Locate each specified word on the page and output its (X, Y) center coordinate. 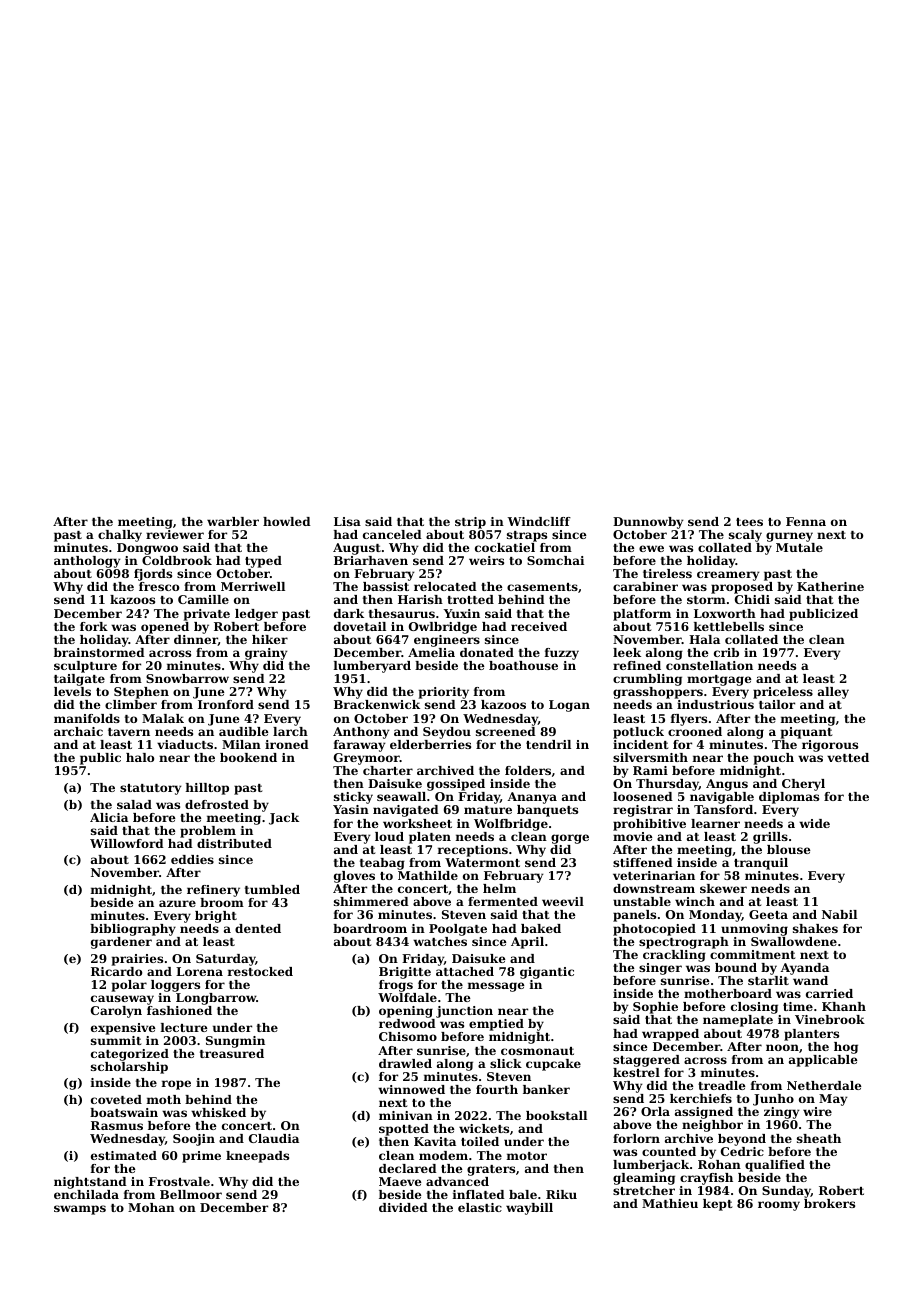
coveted (116, 1099)
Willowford (127, 843)
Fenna (806, 521)
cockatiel (505, 547)
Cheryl (803, 785)
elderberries (430, 744)
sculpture (85, 667)
